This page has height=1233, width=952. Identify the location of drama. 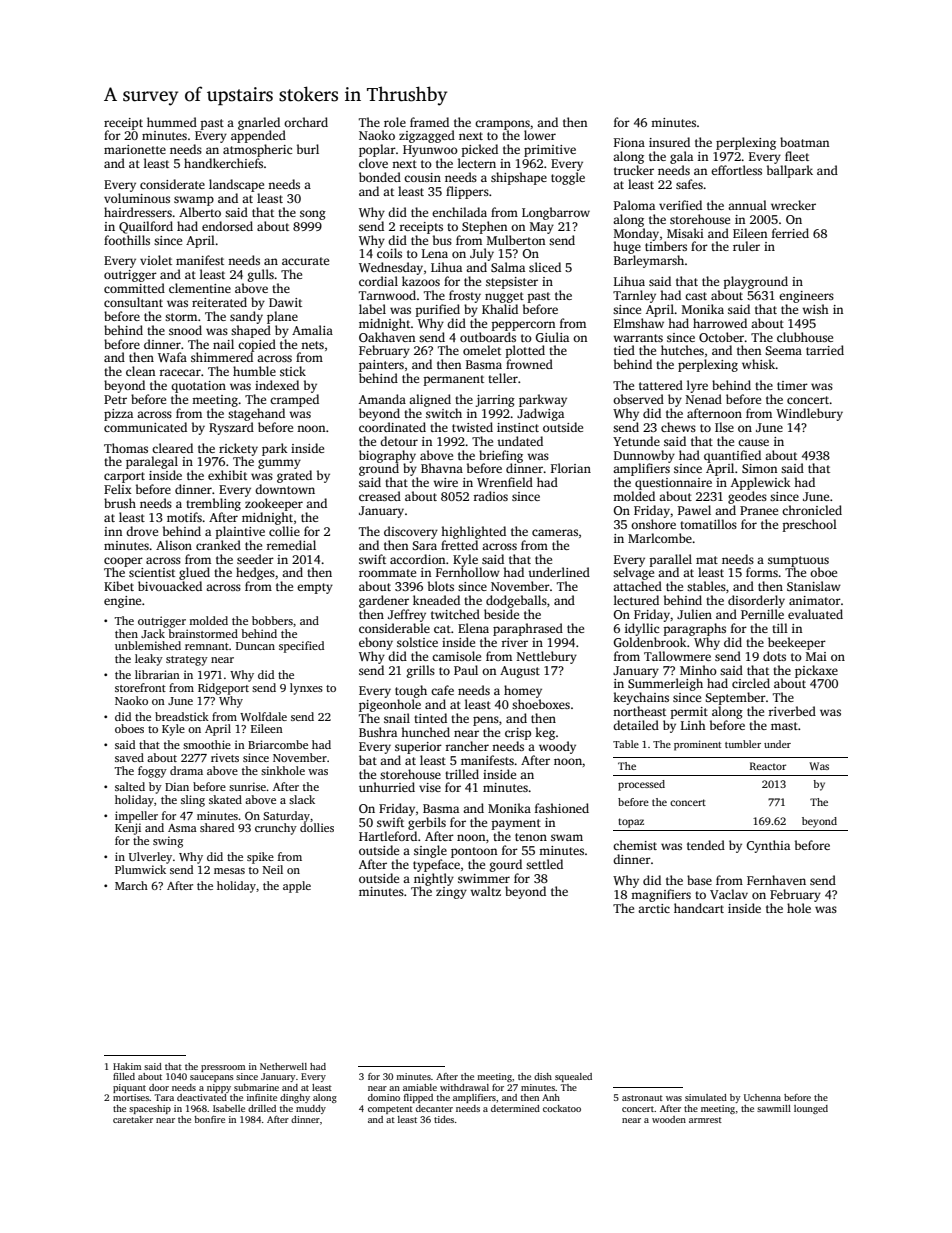
(186, 770).
